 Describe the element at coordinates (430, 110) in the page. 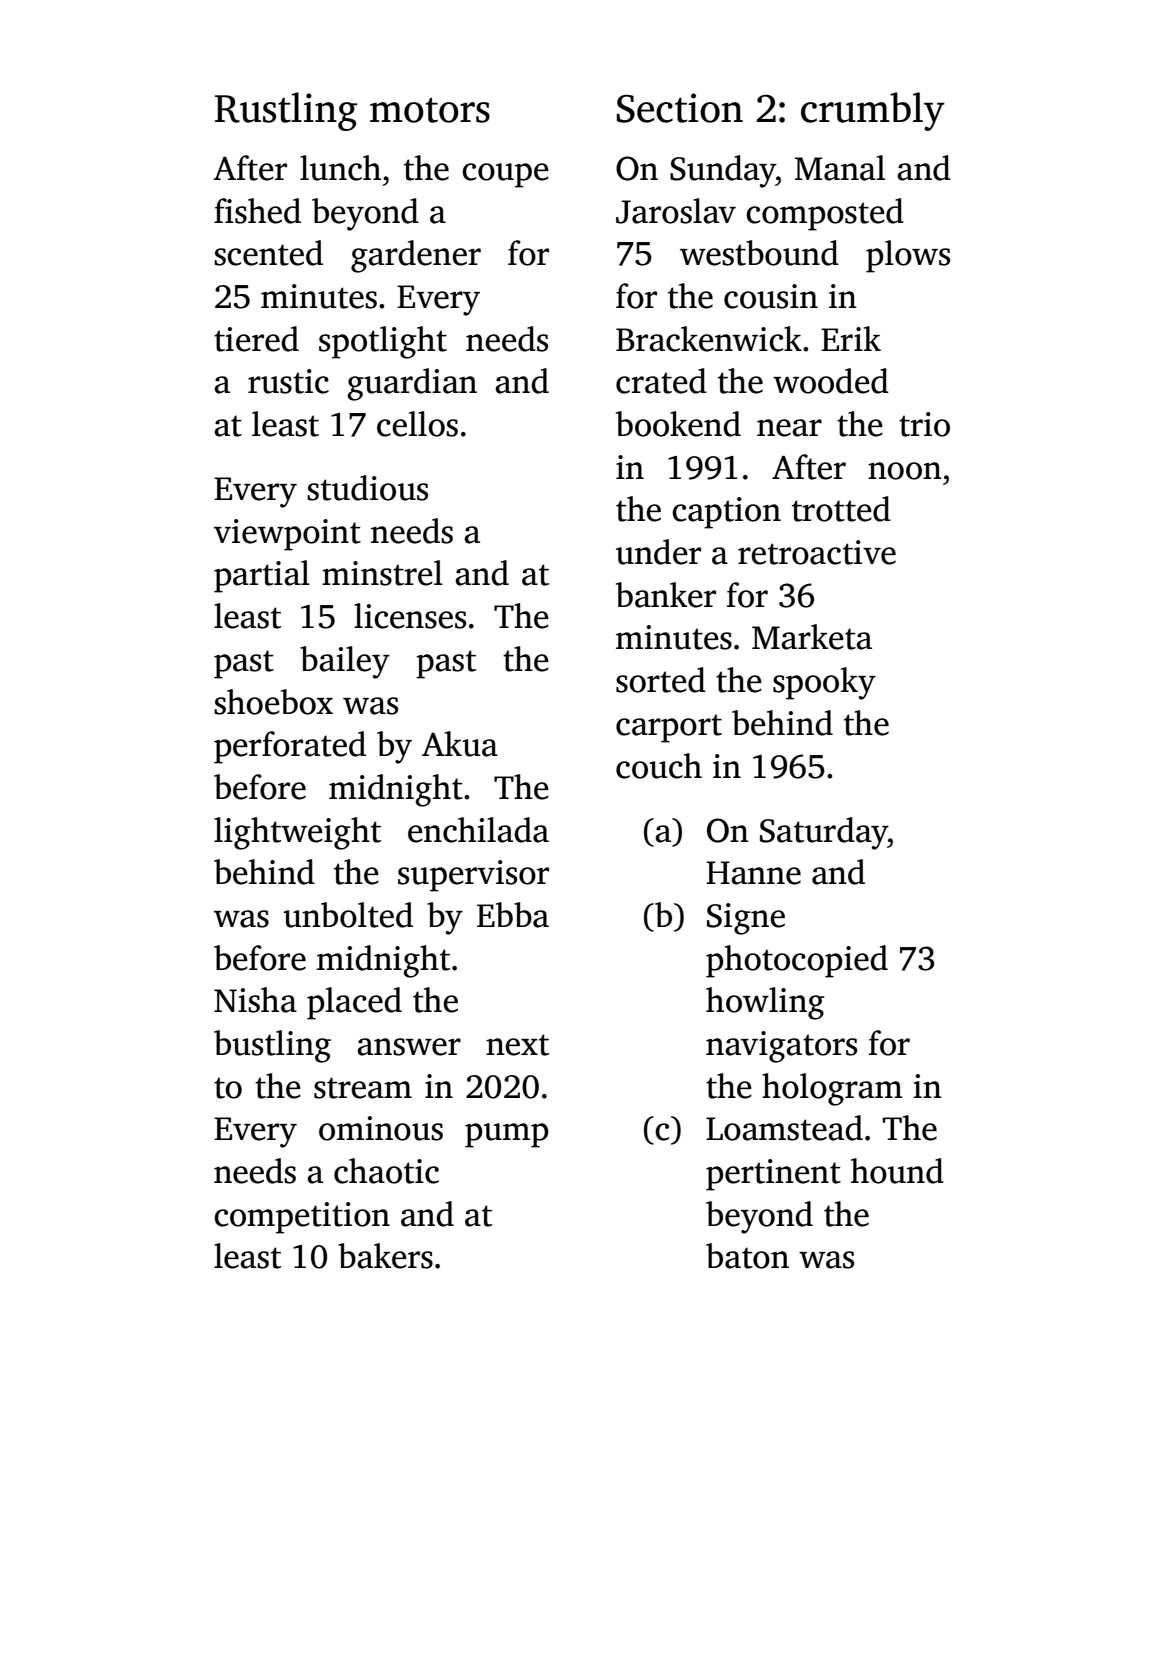

I see `motors` at that location.
